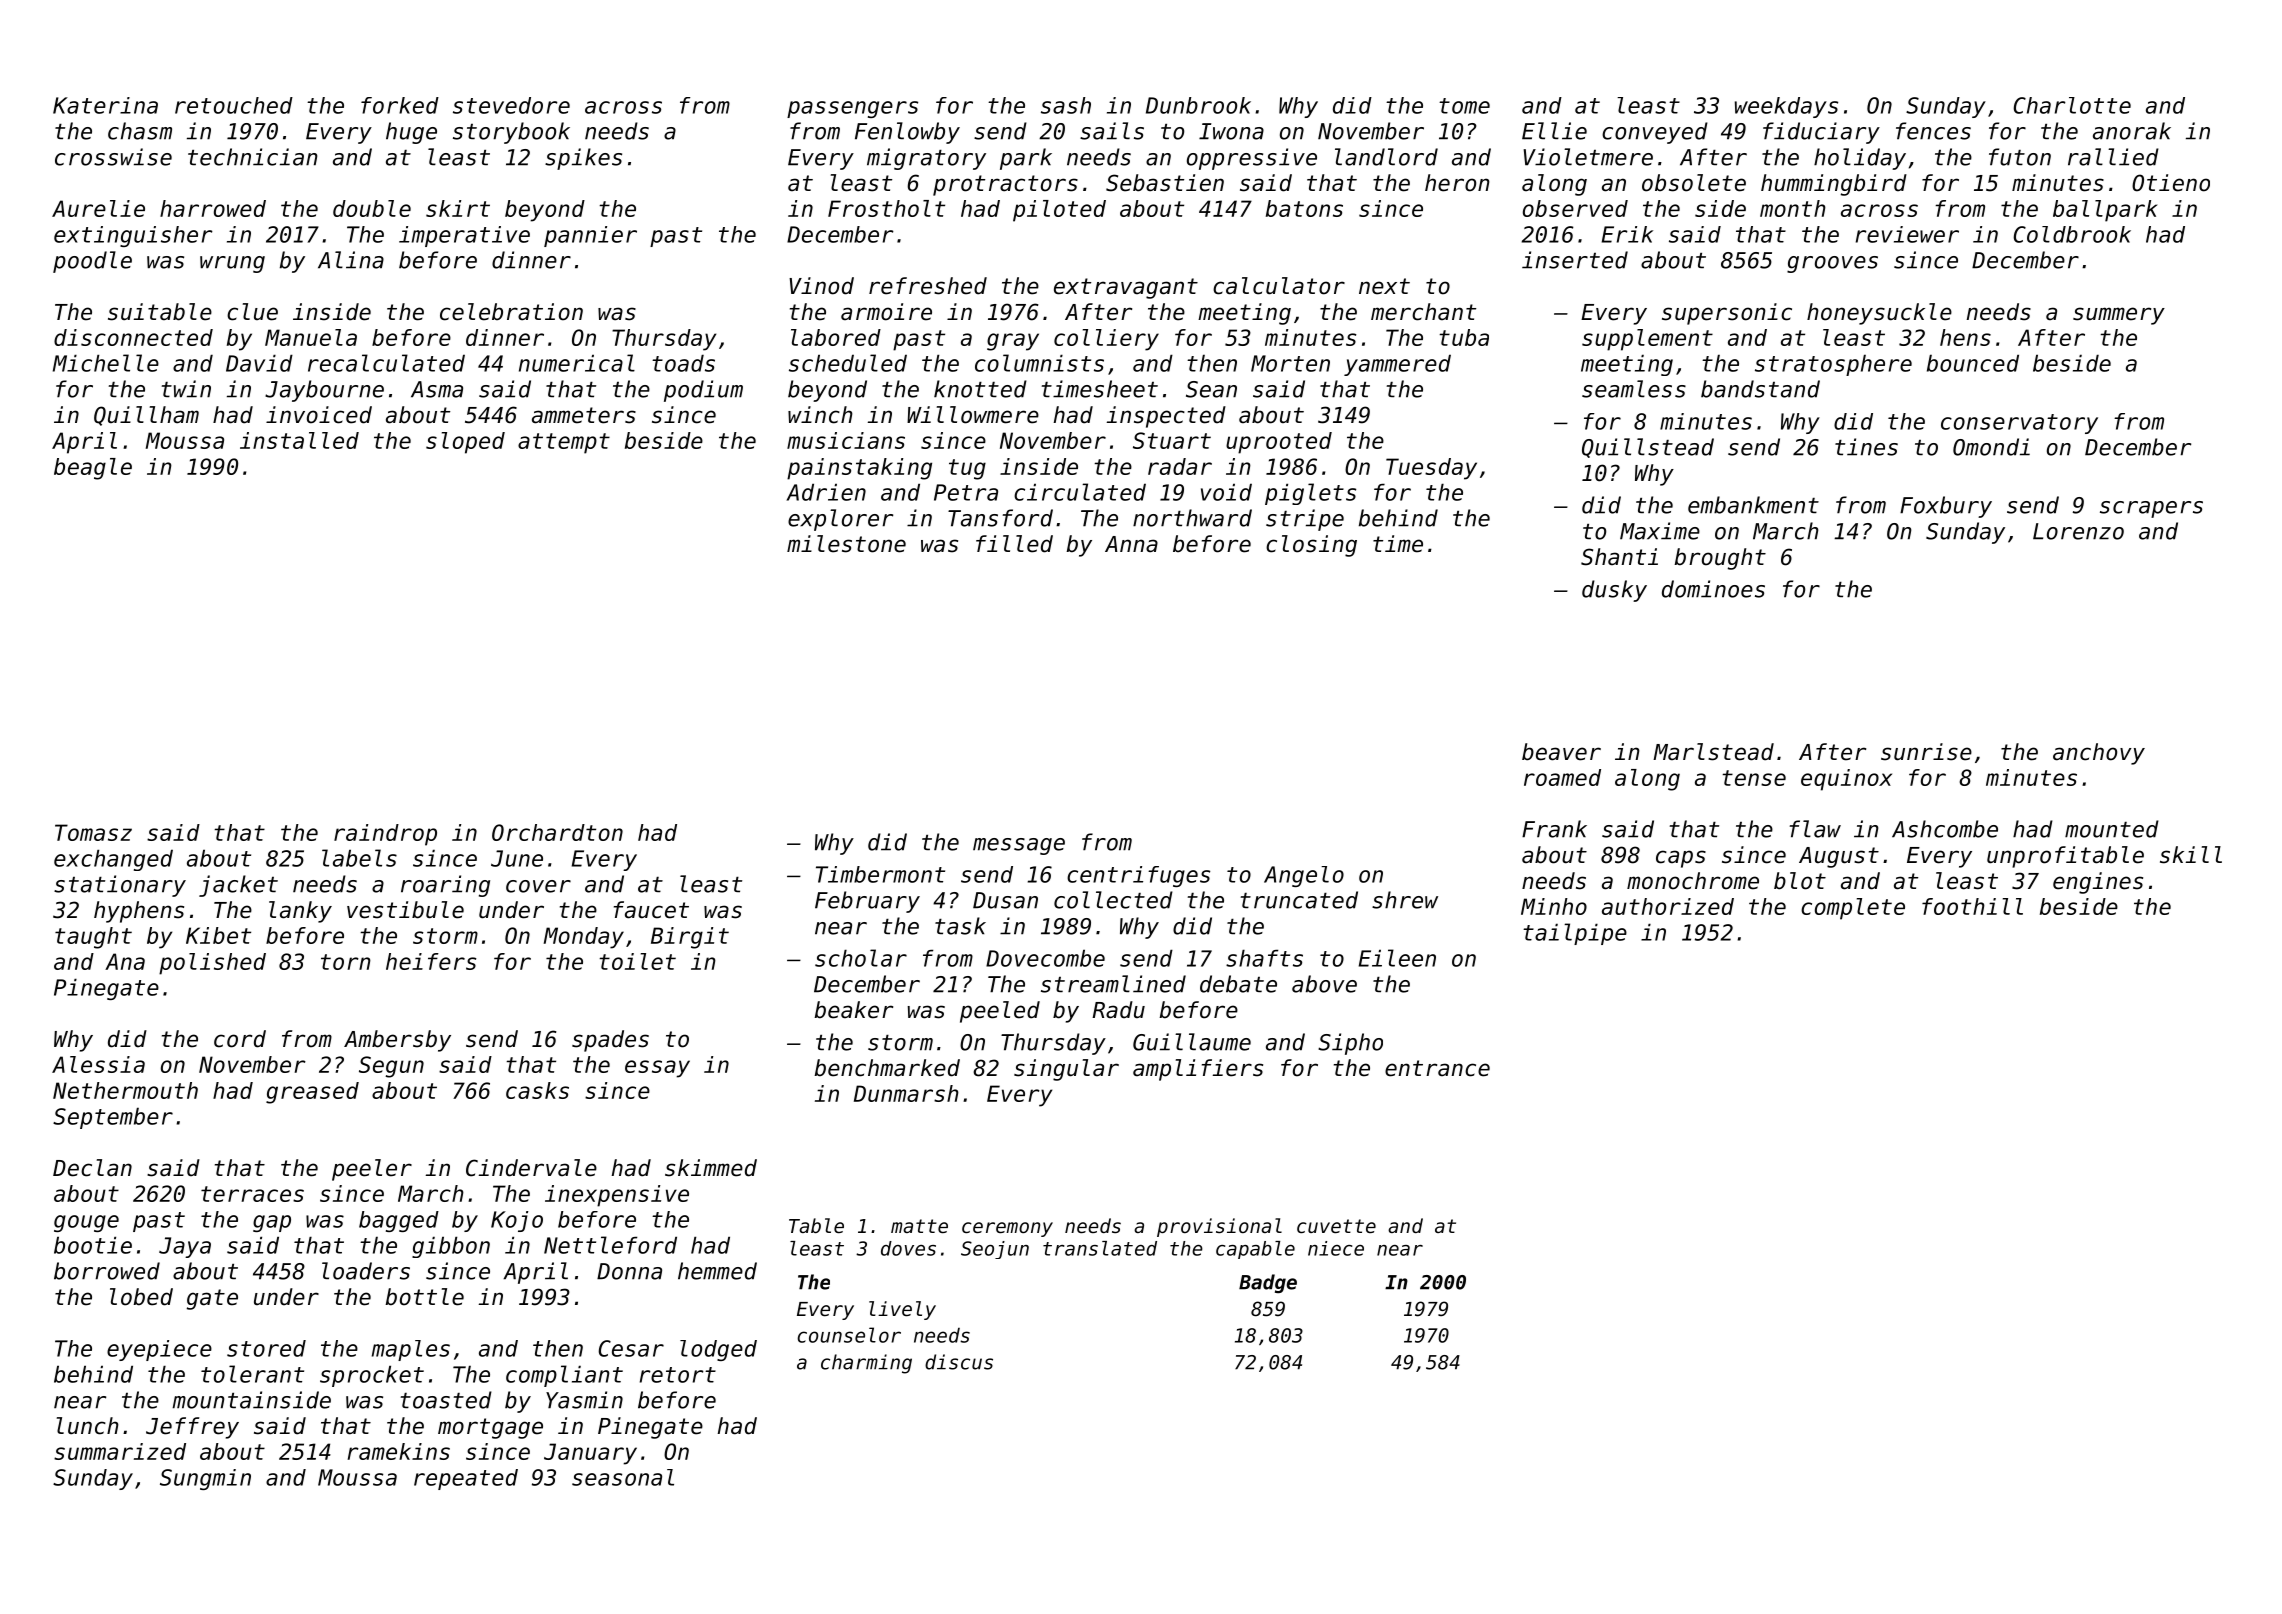  I want to click on summarized, so click(120, 1451).
